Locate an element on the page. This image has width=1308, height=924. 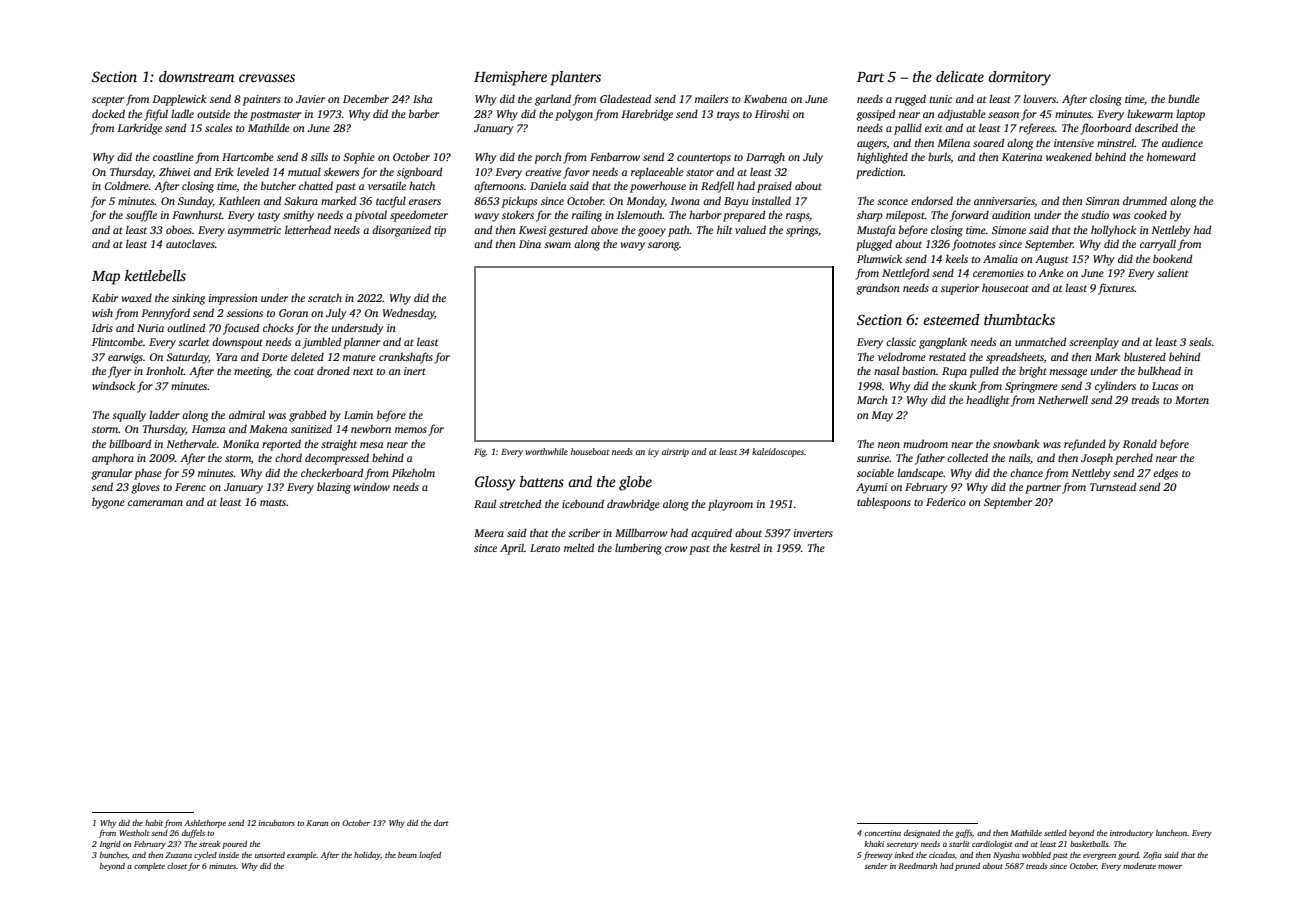
edges is located at coordinates (1165, 474).
